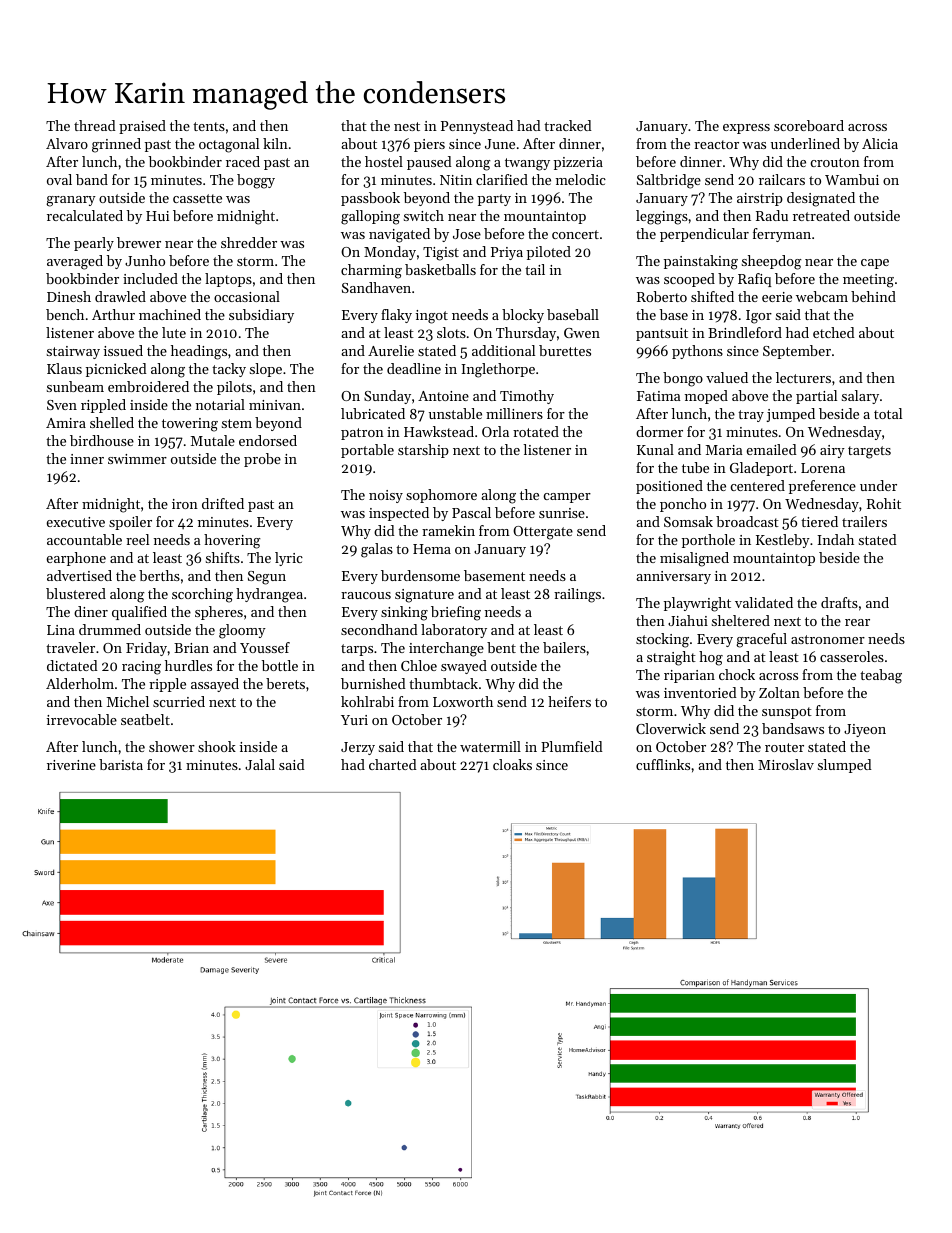 The height and width of the screenshot is (1233, 952). Describe the element at coordinates (821, 215) in the screenshot. I see `retreated` at that location.
